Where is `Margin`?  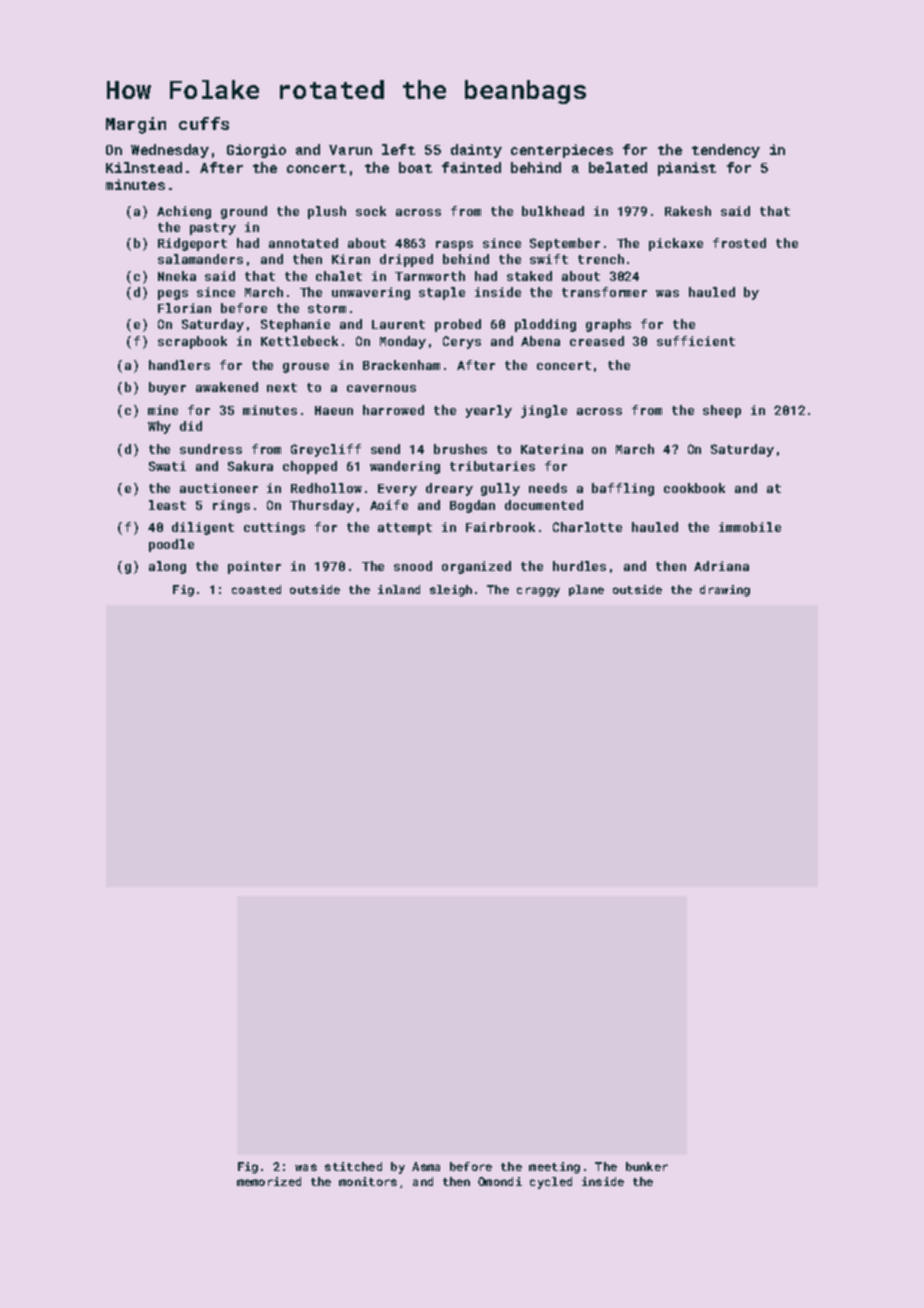
Margin is located at coordinates (136, 125).
